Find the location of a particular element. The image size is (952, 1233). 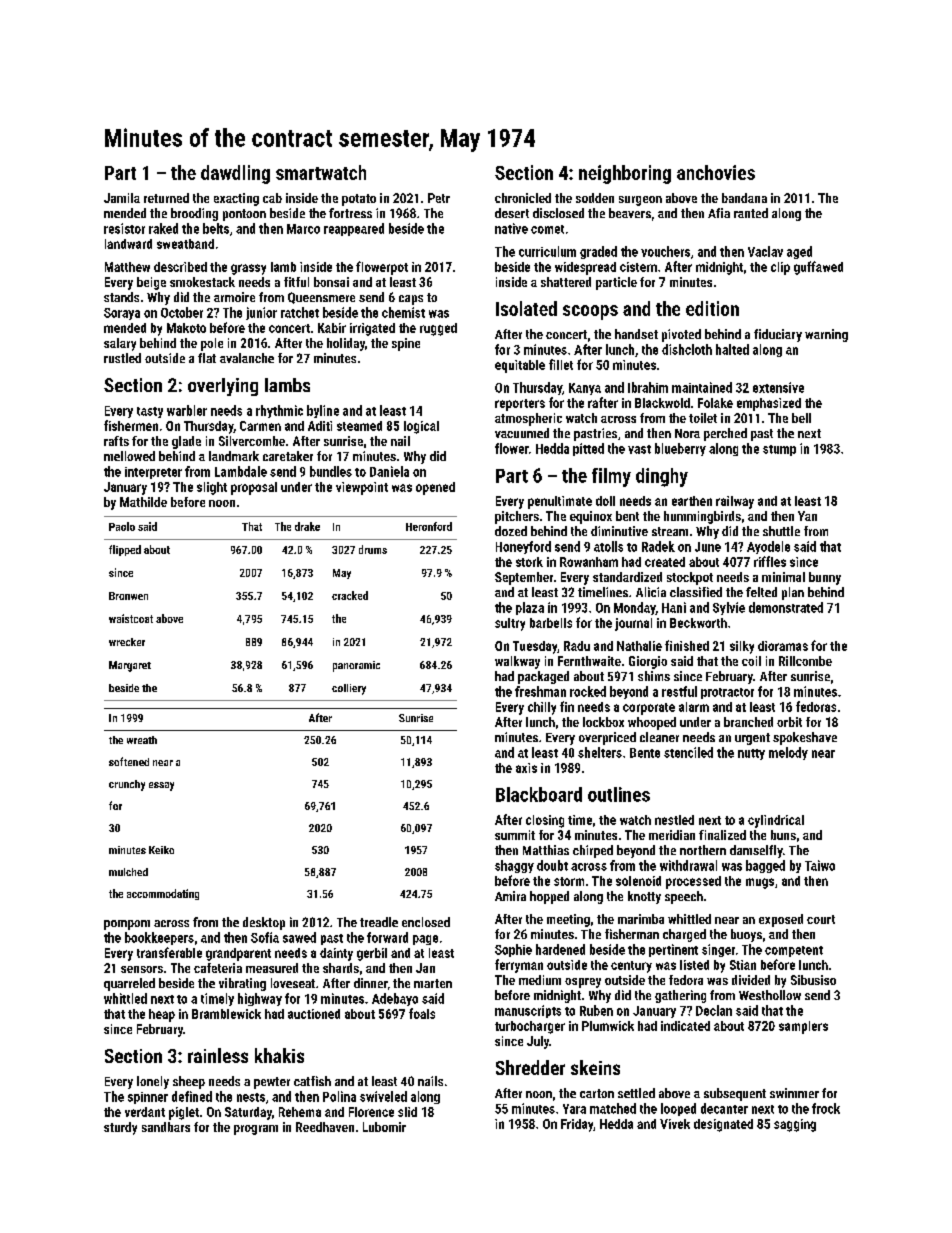

caps is located at coordinates (411, 300).
